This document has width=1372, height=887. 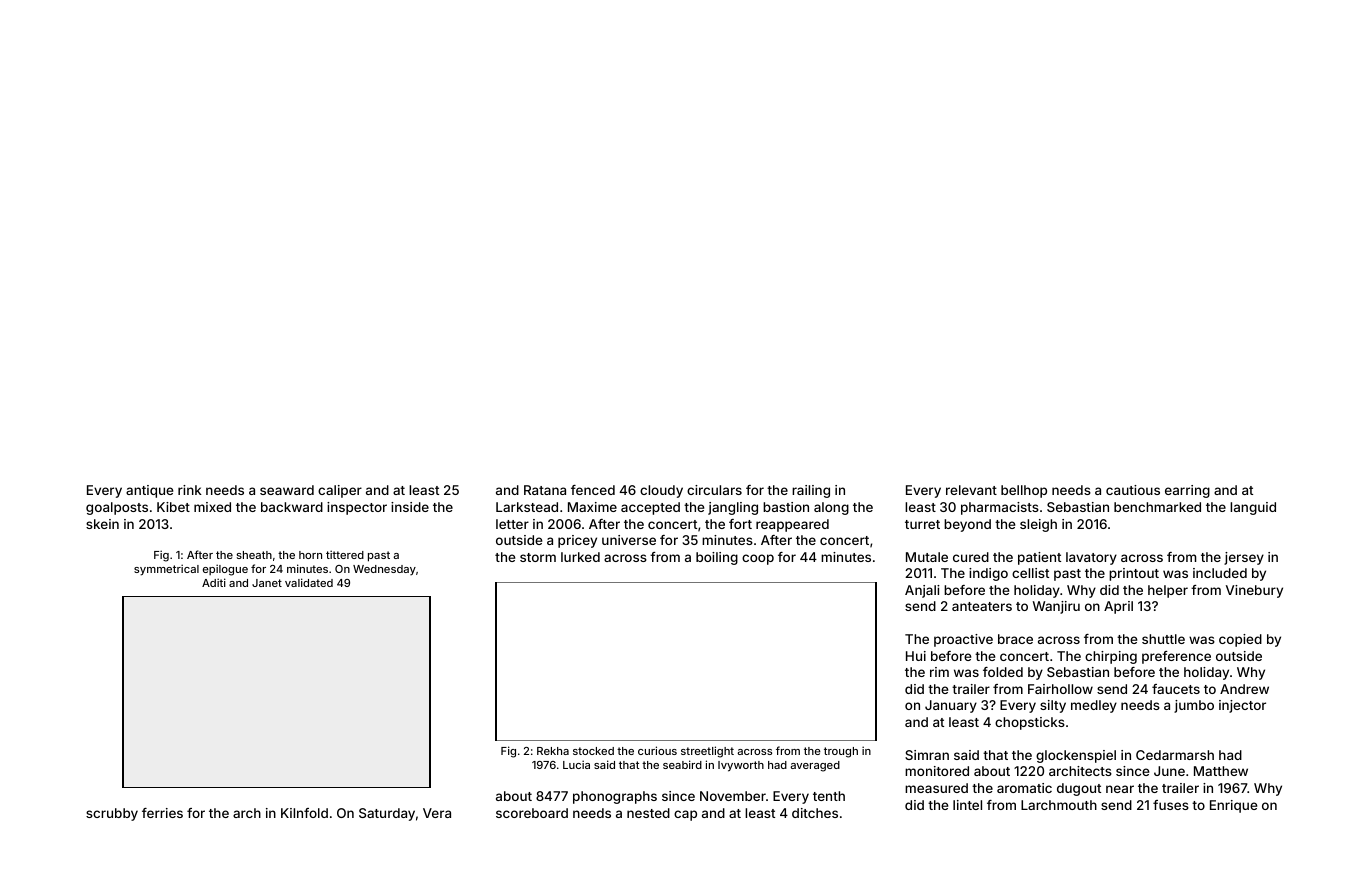 What do you see at coordinates (982, 606) in the document?
I see `anteaters` at bounding box center [982, 606].
